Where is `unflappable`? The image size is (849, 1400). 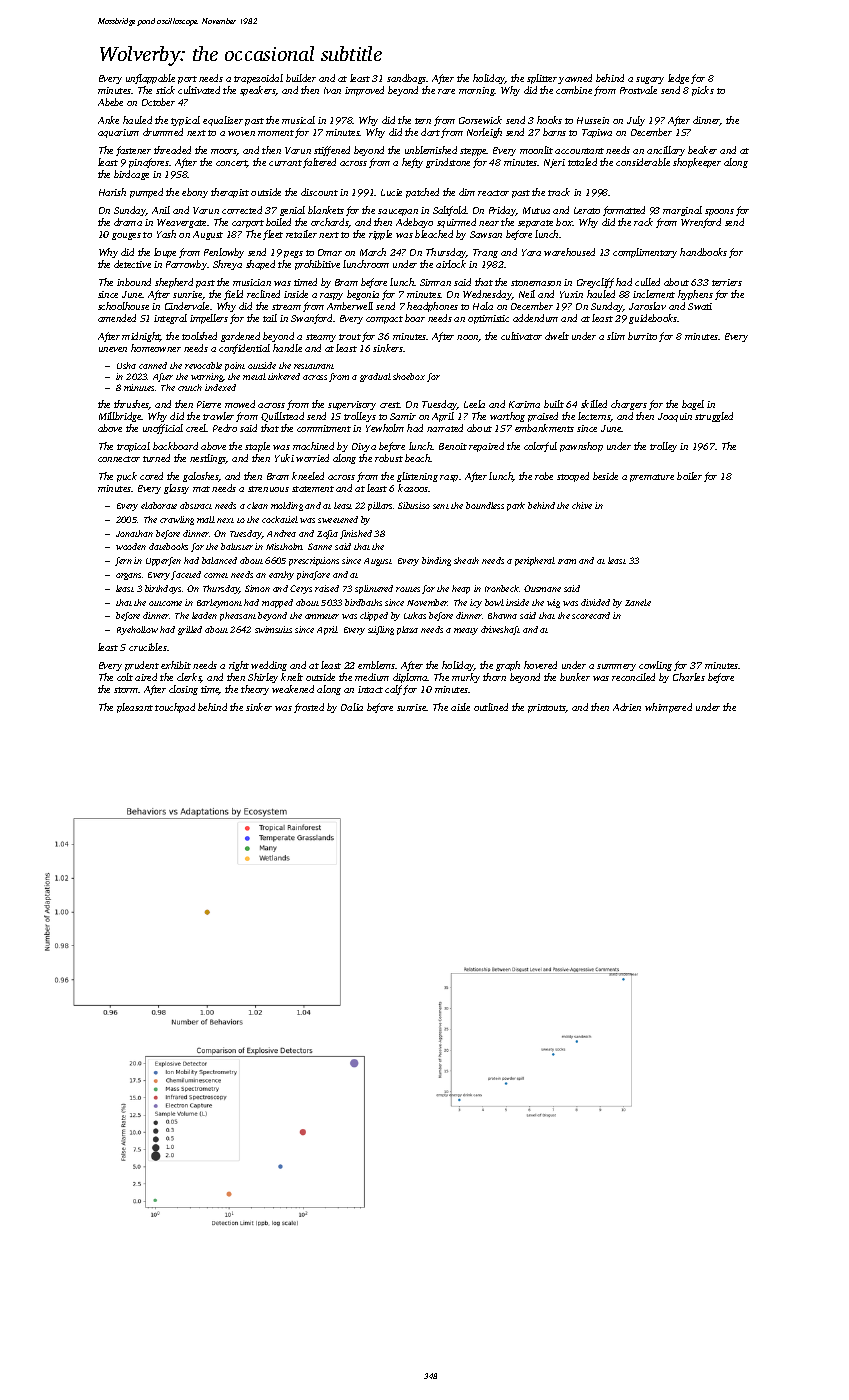 unflappable is located at coordinates (150, 79).
